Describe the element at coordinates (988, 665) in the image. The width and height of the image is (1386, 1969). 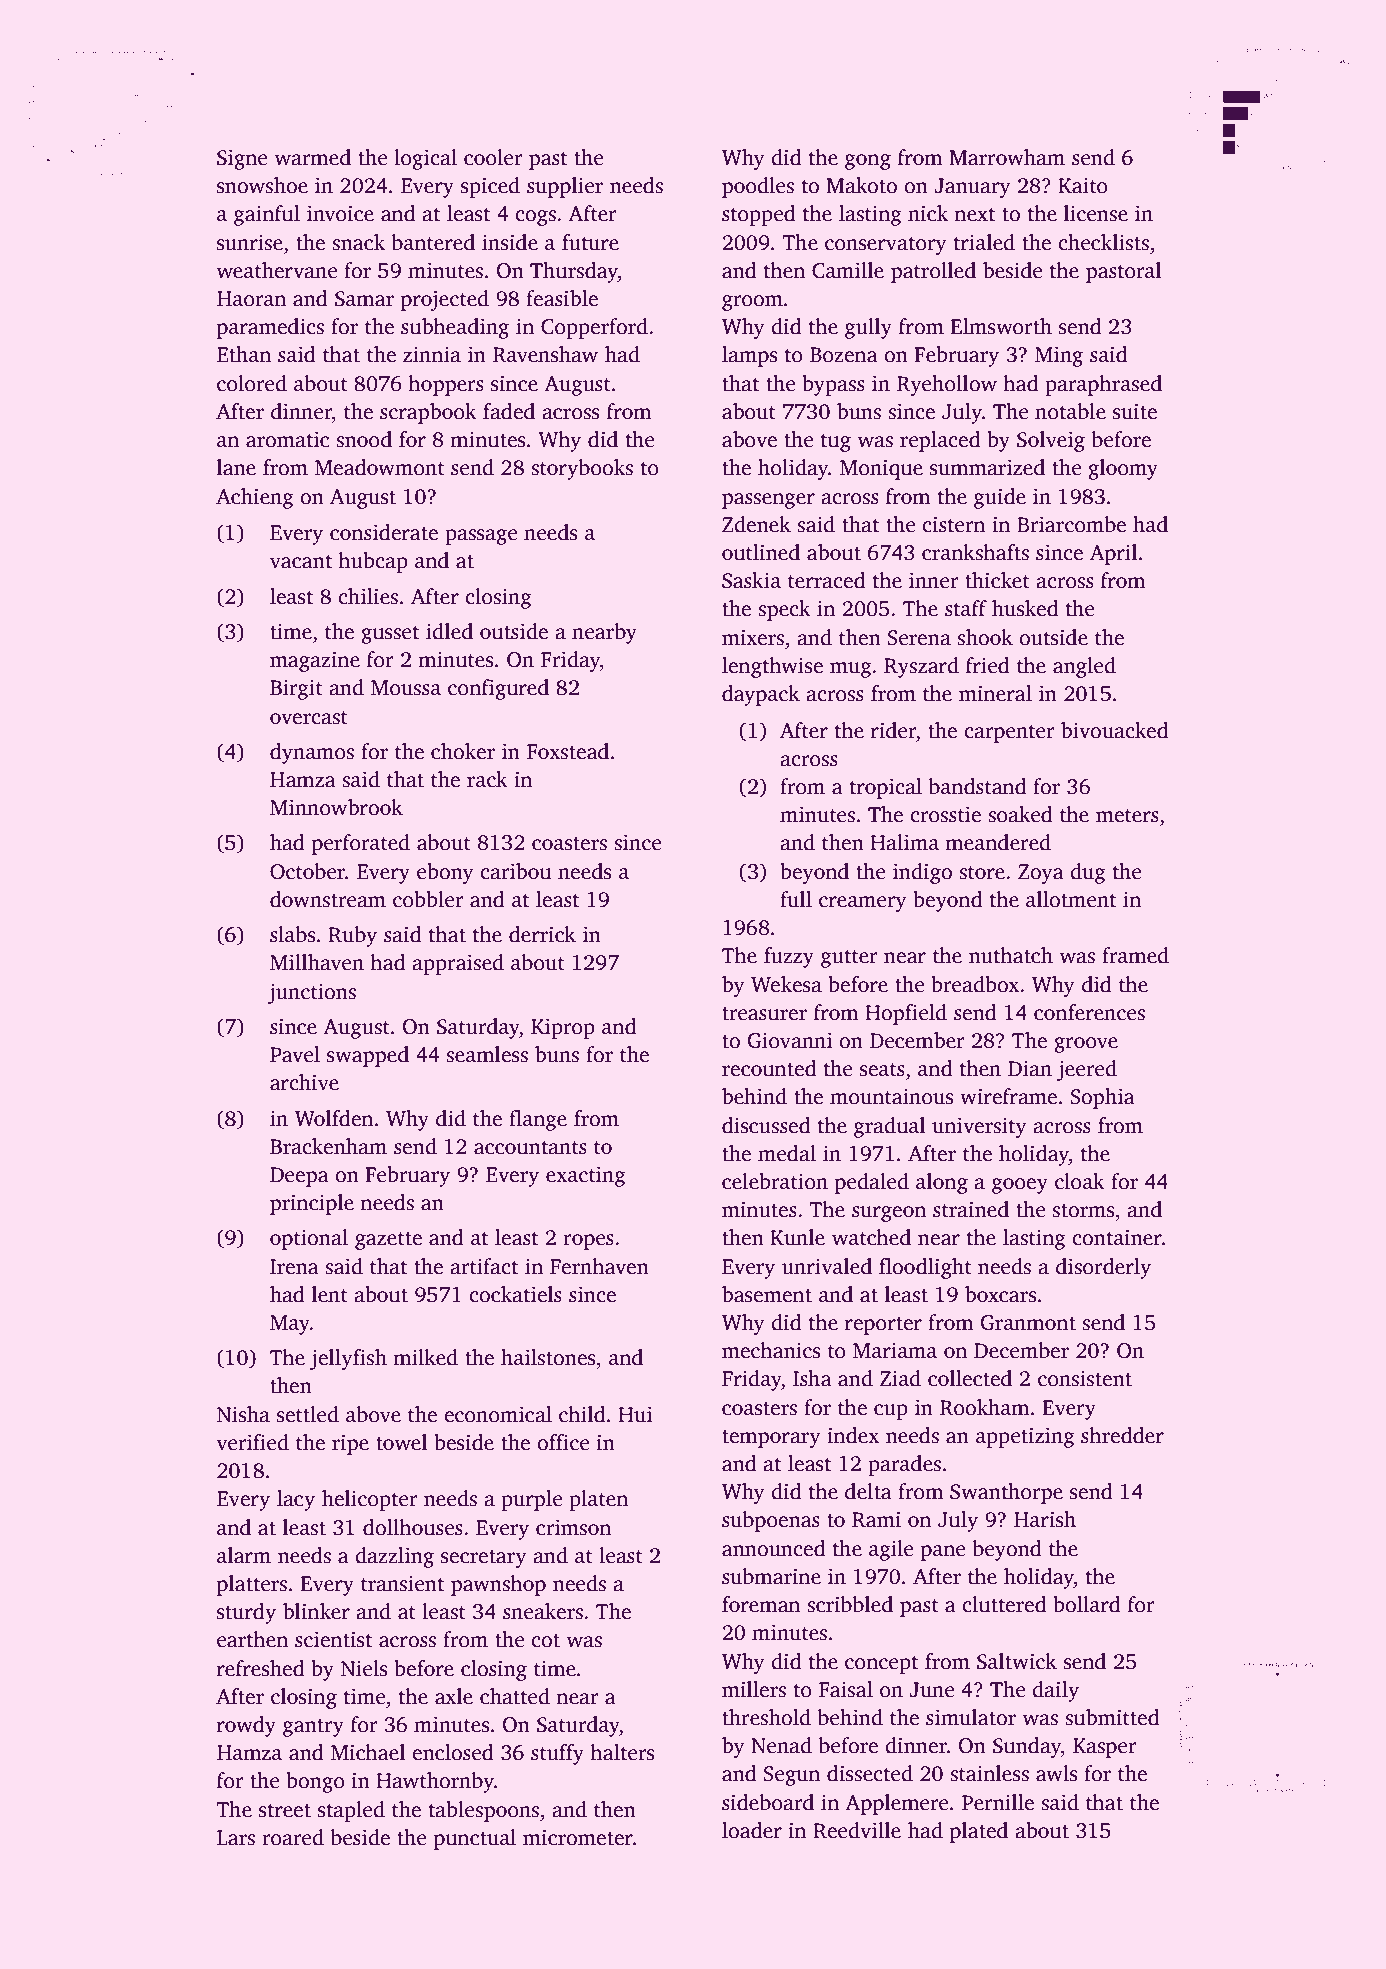
I see `fried` at that location.
